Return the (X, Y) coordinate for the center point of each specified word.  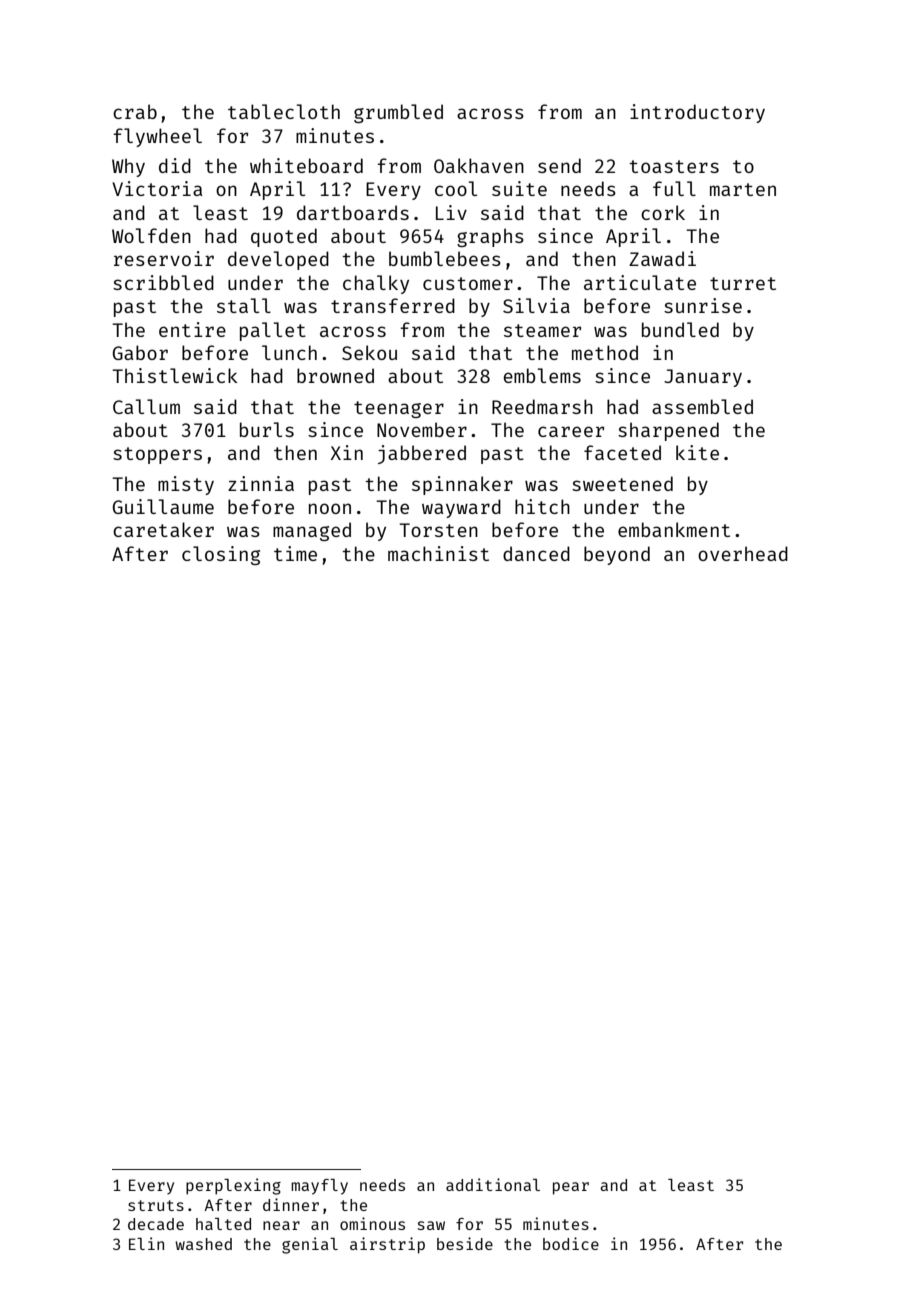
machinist (438, 553)
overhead (743, 553)
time (295, 553)
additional (493, 1184)
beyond (617, 555)
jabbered (422, 454)
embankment (674, 529)
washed (203, 1244)
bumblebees (445, 258)
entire (192, 329)
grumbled (398, 113)
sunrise (703, 305)
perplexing (233, 1186)
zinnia (261, 483)
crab (135, 111)
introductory (697, 113)
